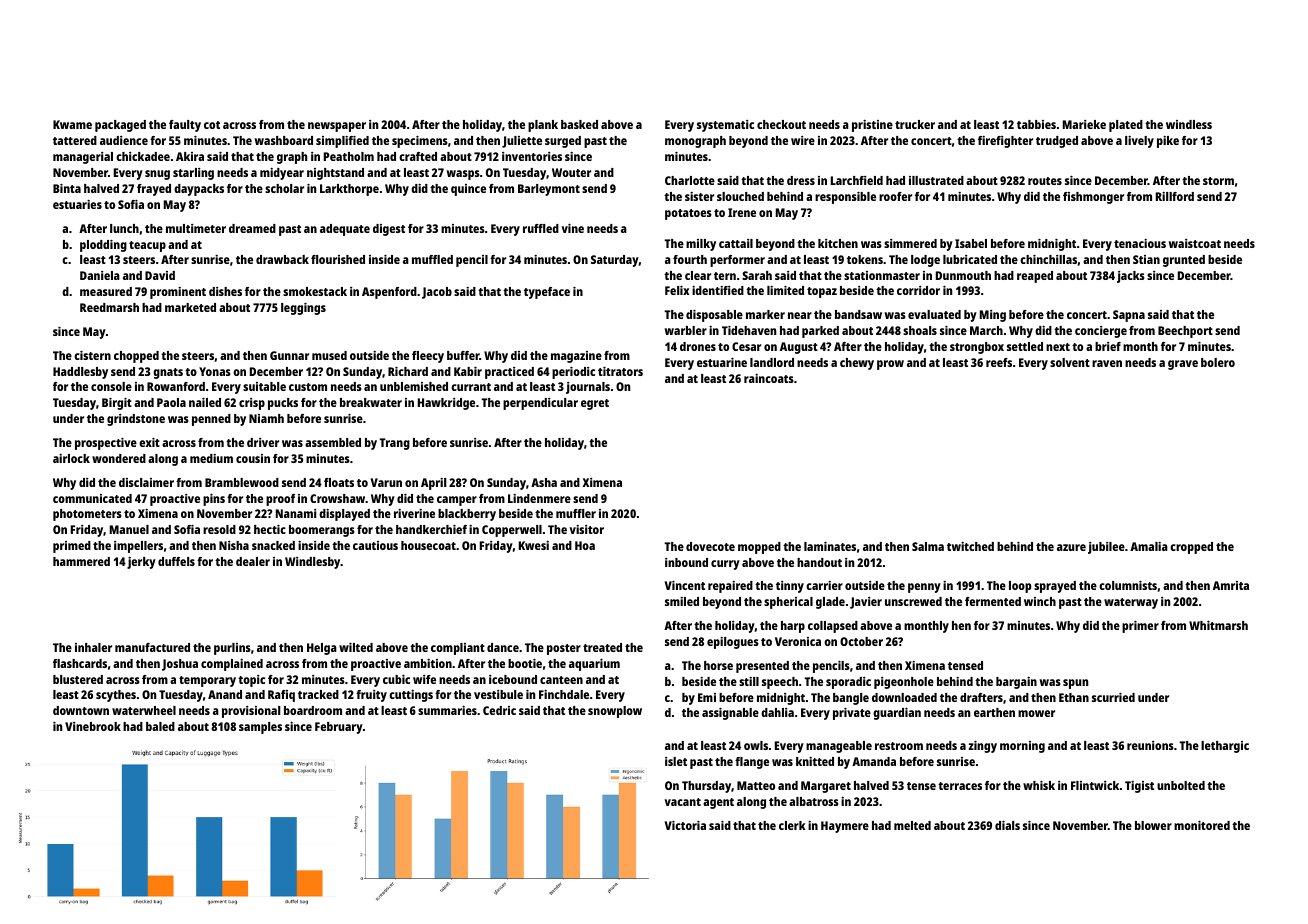 The height and width of the screenshot is (924, 1308). What do you see at coordinates (333, 442) in the screenshot?
I see `assembled` at bounding box center [333, 442].
